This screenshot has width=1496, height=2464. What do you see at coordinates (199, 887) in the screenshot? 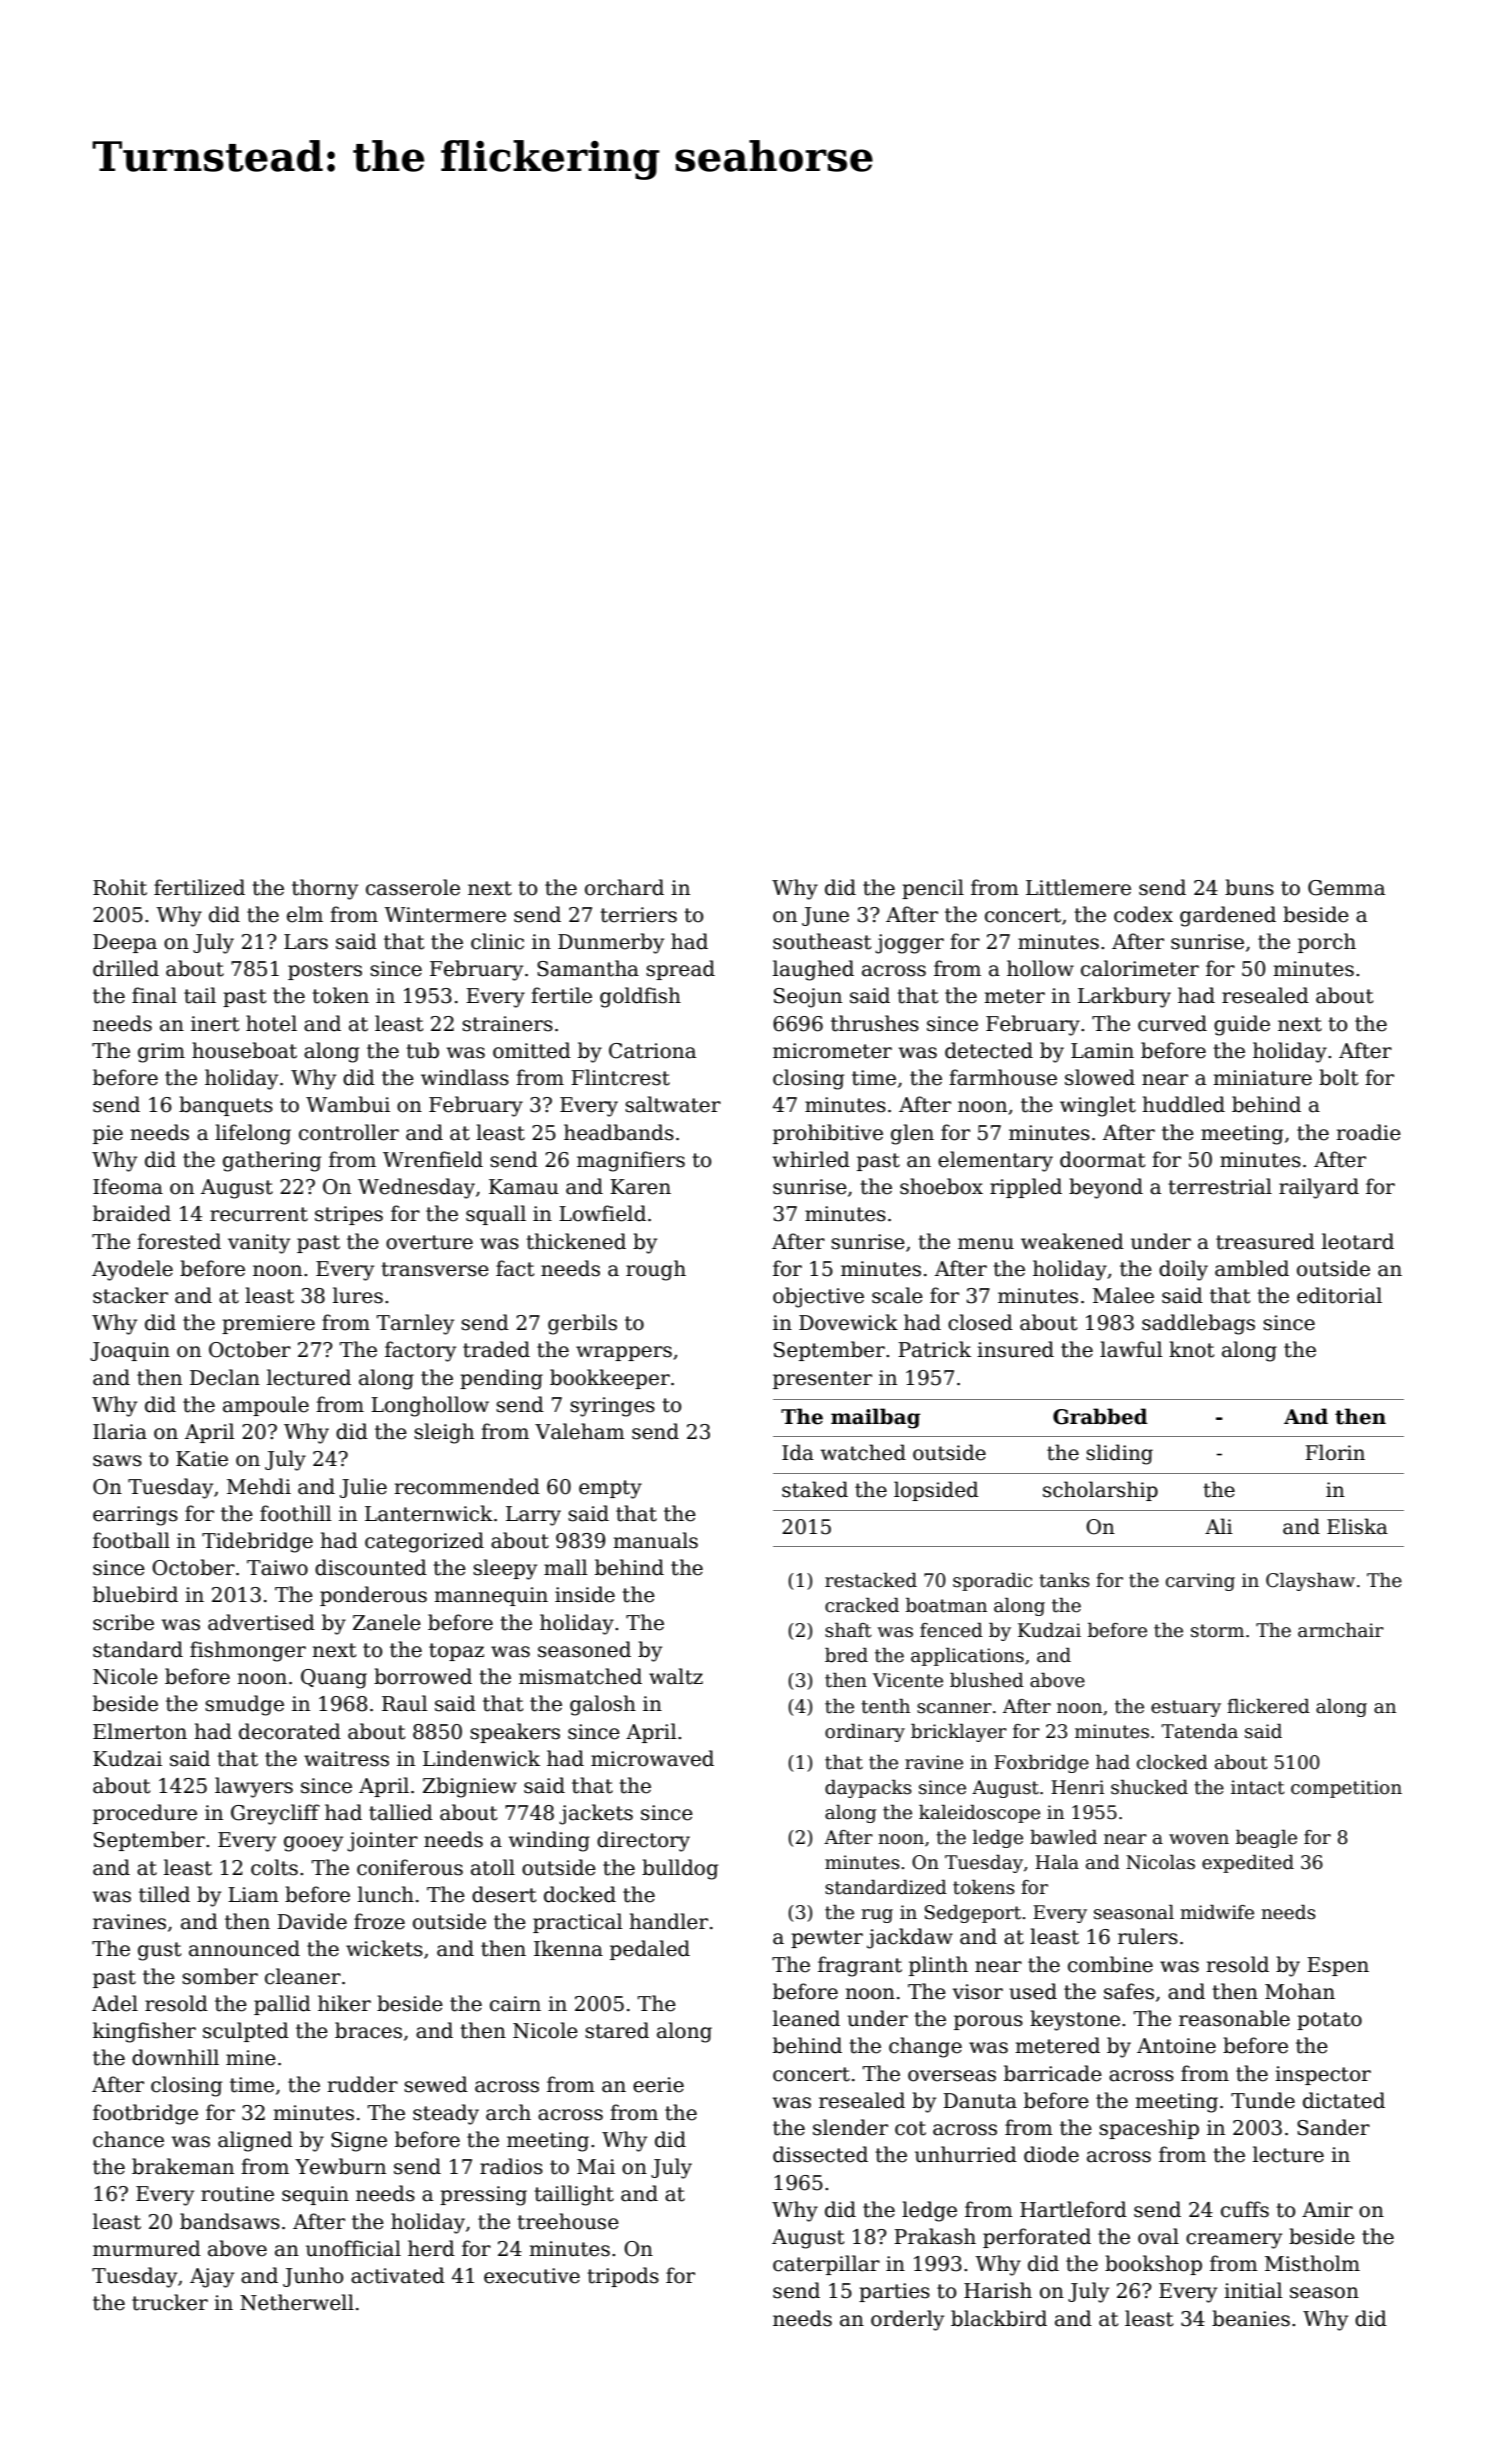
I see `fertilized` at bounding box center [199, 887].
